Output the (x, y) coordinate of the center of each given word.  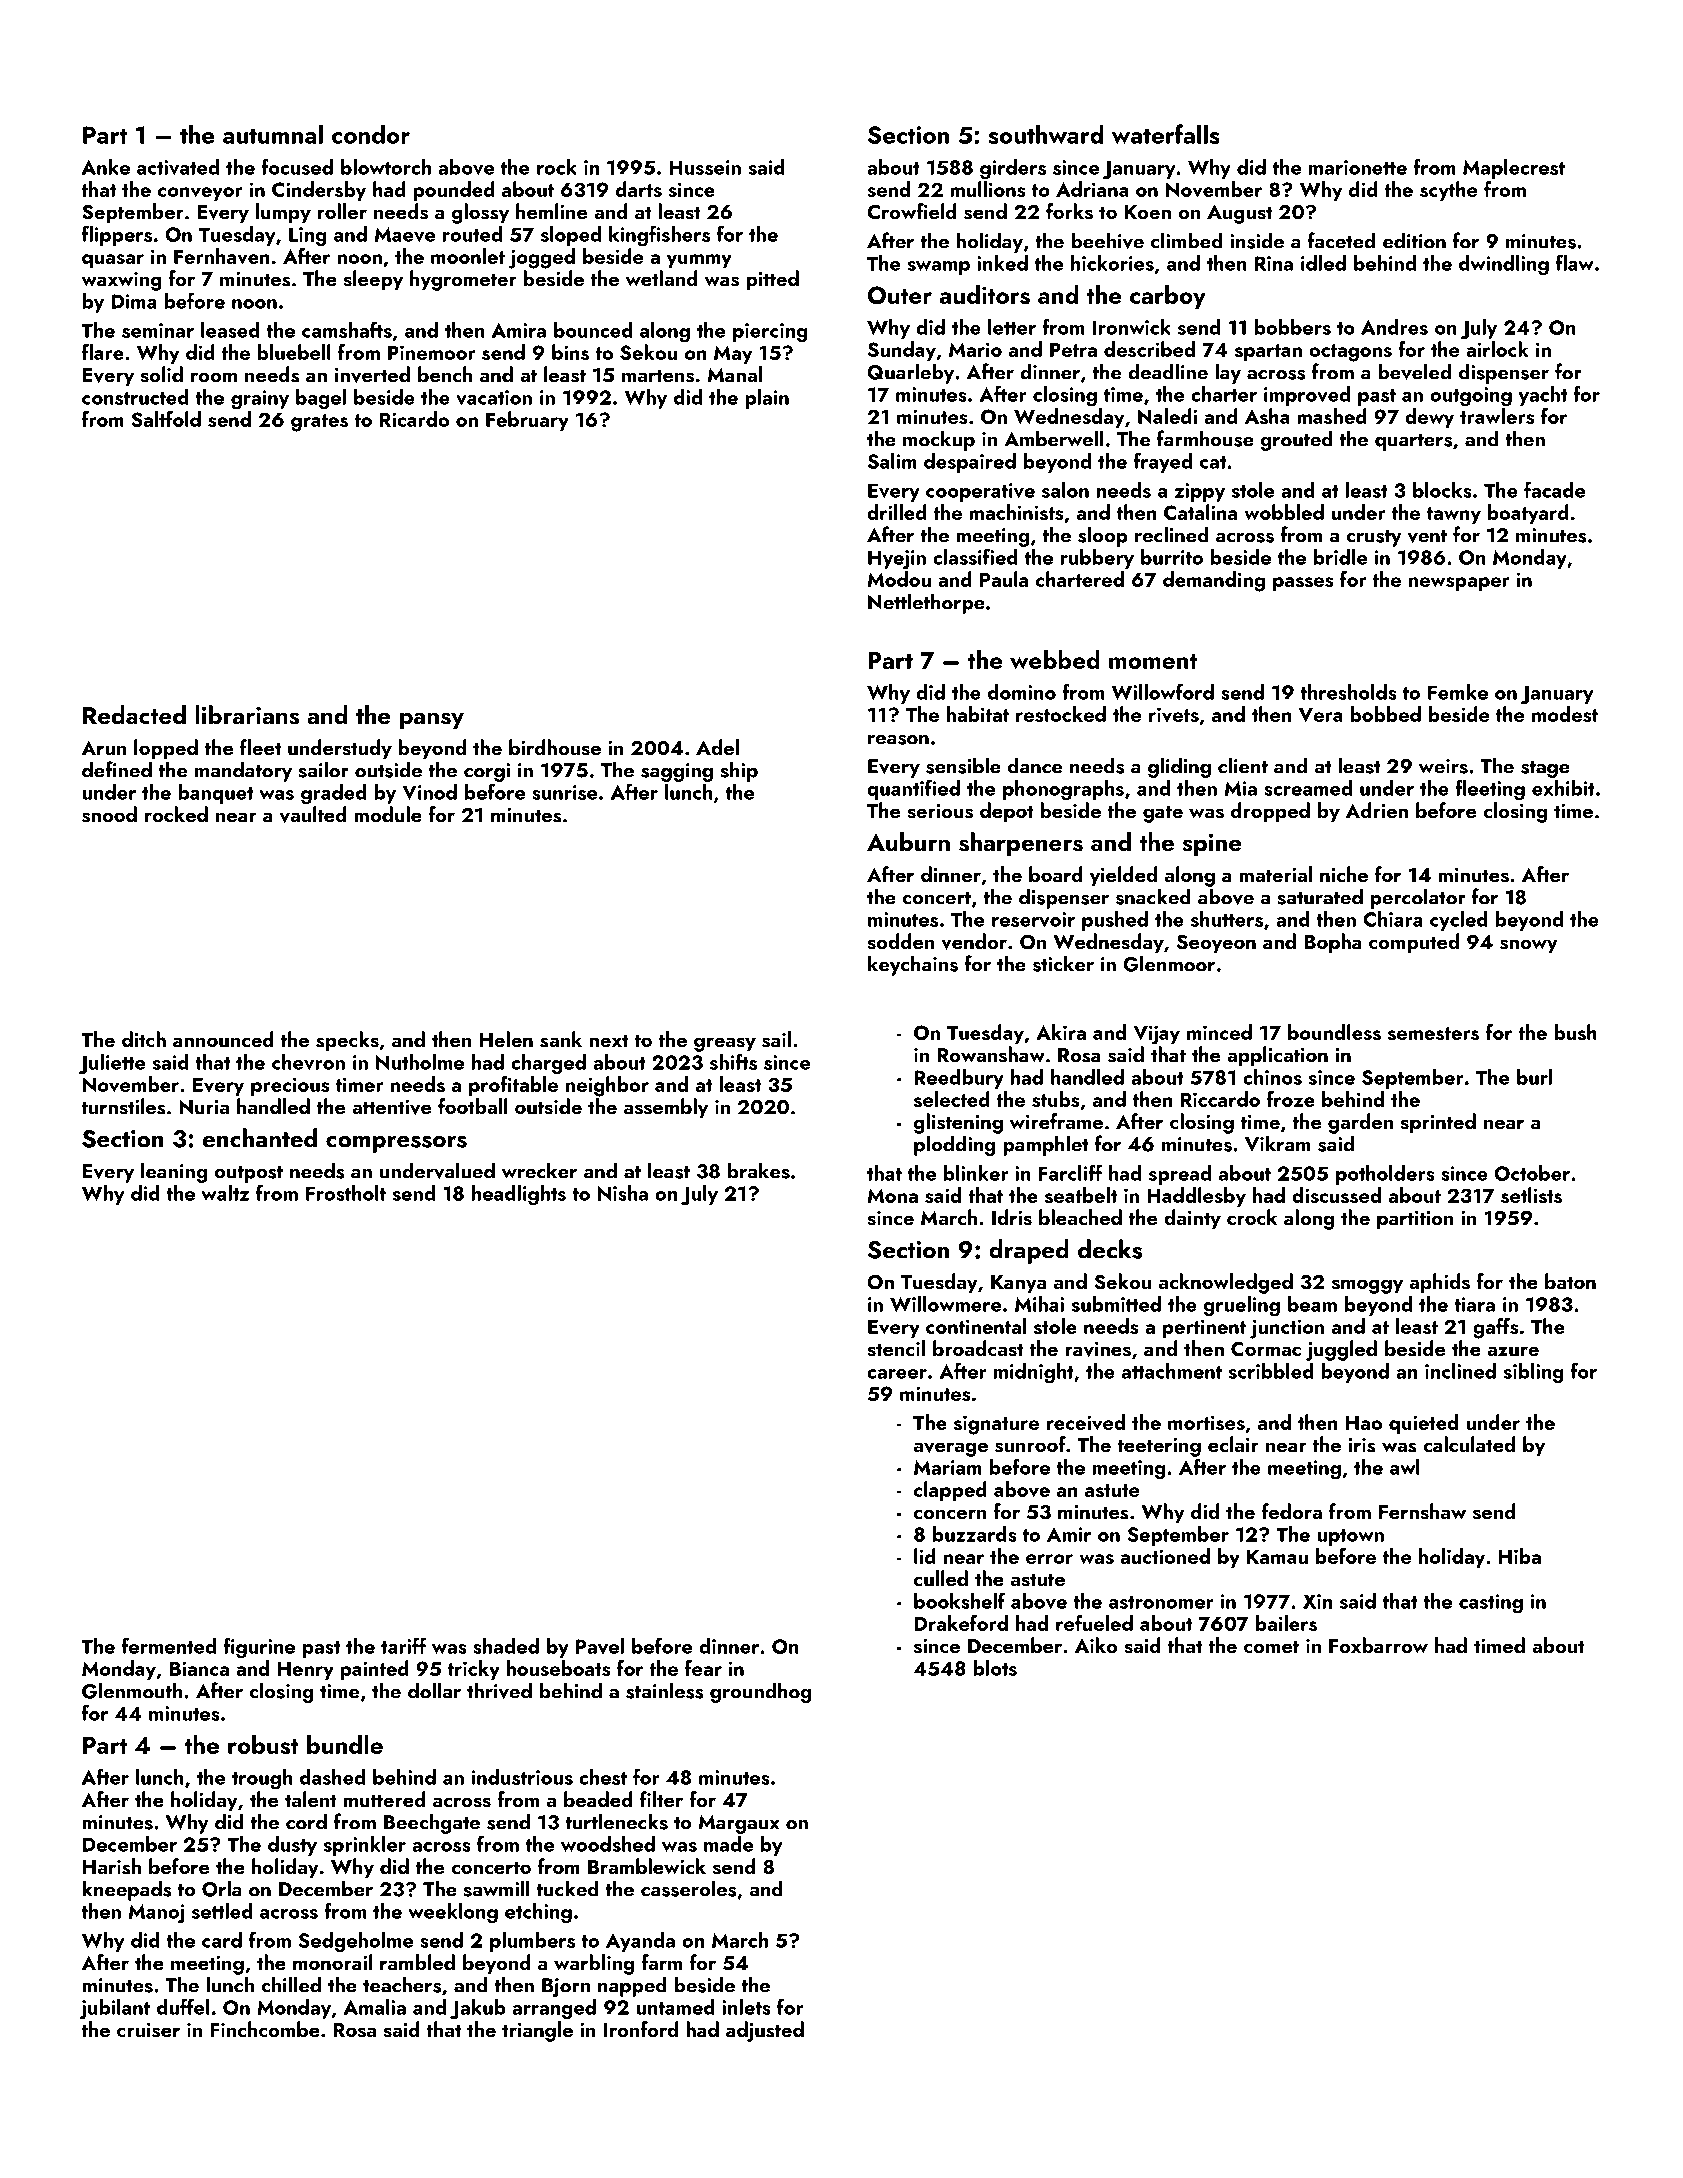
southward (1046, 134)
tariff (404, 1646)
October (1532, 1173)
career (897, 1374)
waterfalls (1166, 134)
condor (371, 134)
